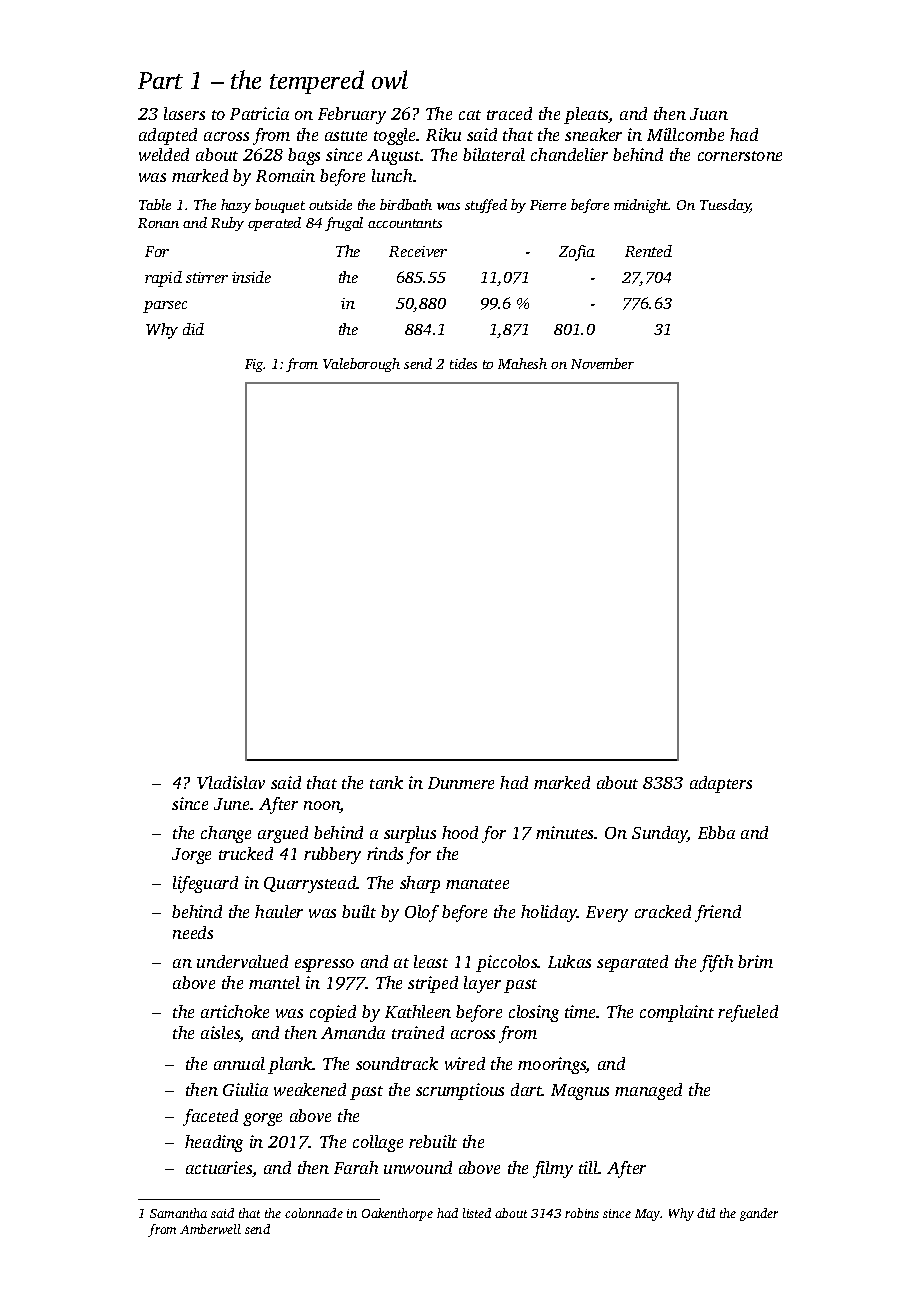 The image size is (924, 1314). Describe the element at coordinates (231, 782) in the page. I see `Vladislav` at that location.
